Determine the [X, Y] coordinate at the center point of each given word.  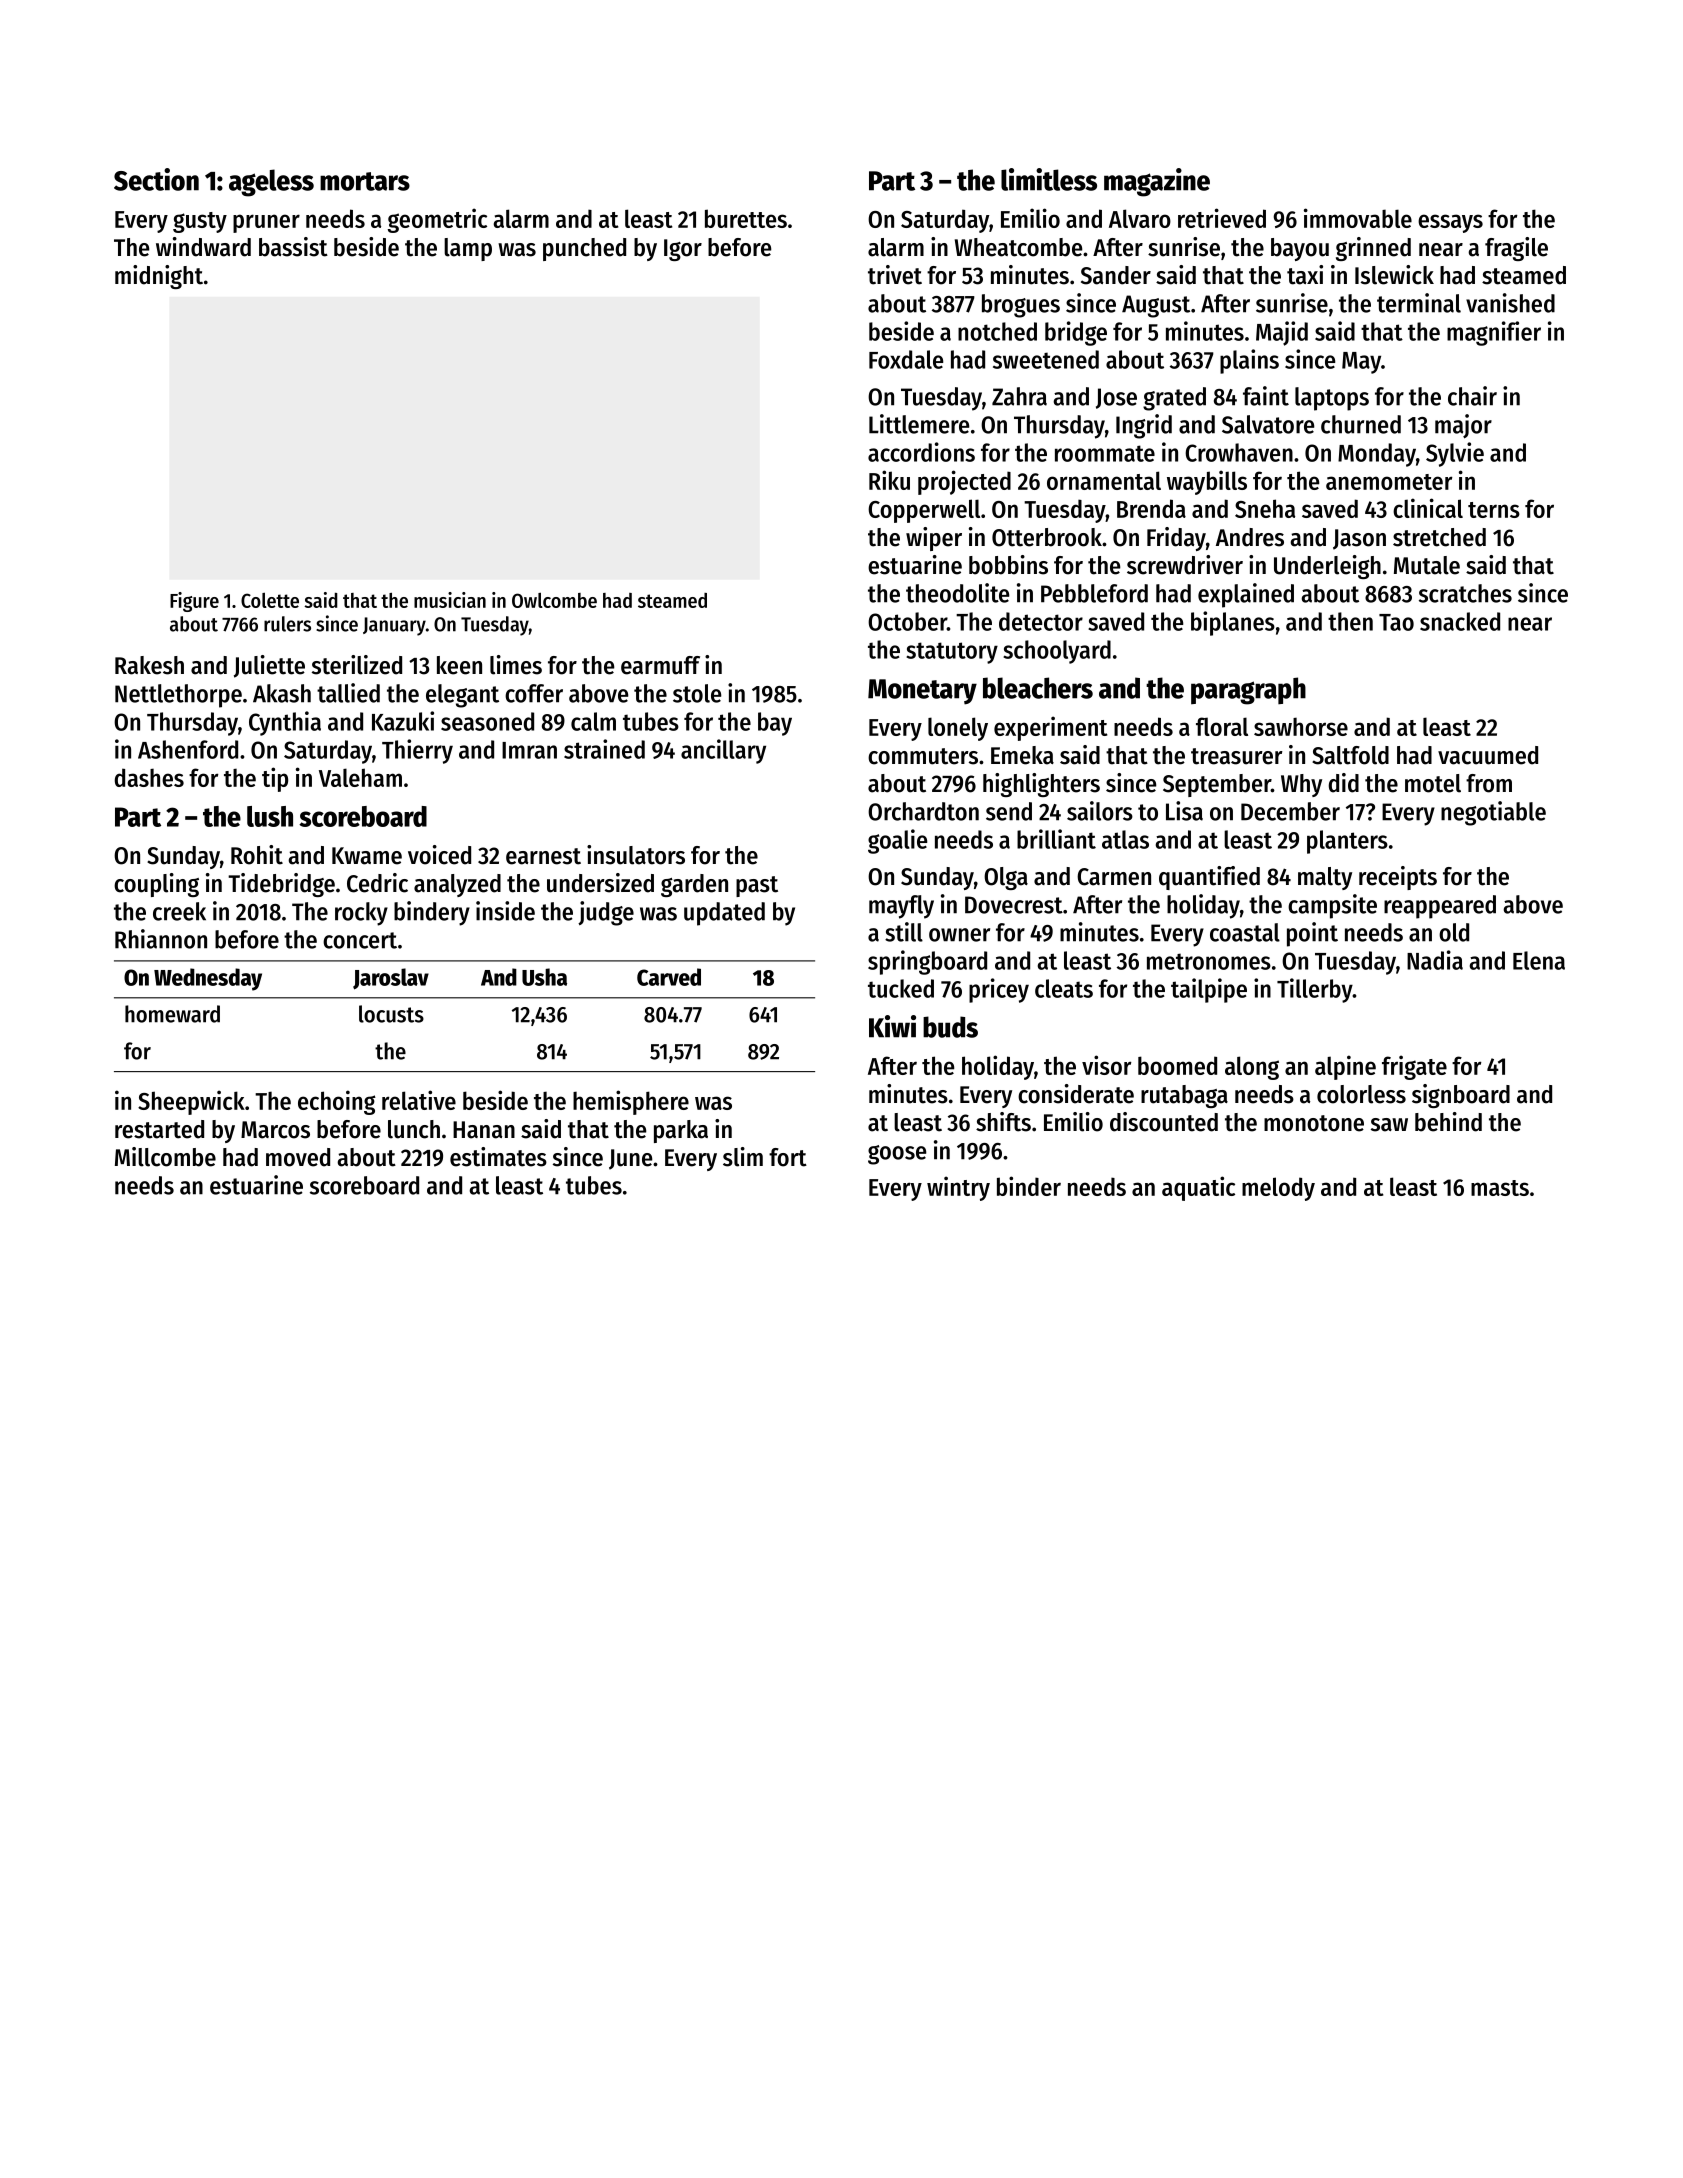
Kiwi [892, 1026]
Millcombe [165, 1157]
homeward [172, 1014]
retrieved [1222, 218]
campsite [1332, 906]
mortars [365, 181]
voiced [439, 855]
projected [964, 482]
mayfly [901, 907]
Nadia [1435, 960]
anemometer [1389, 482]
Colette [270, 600]
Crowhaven [1239, 452]
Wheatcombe [1019, 247]
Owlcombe [554, 600]
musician [450, 600]
